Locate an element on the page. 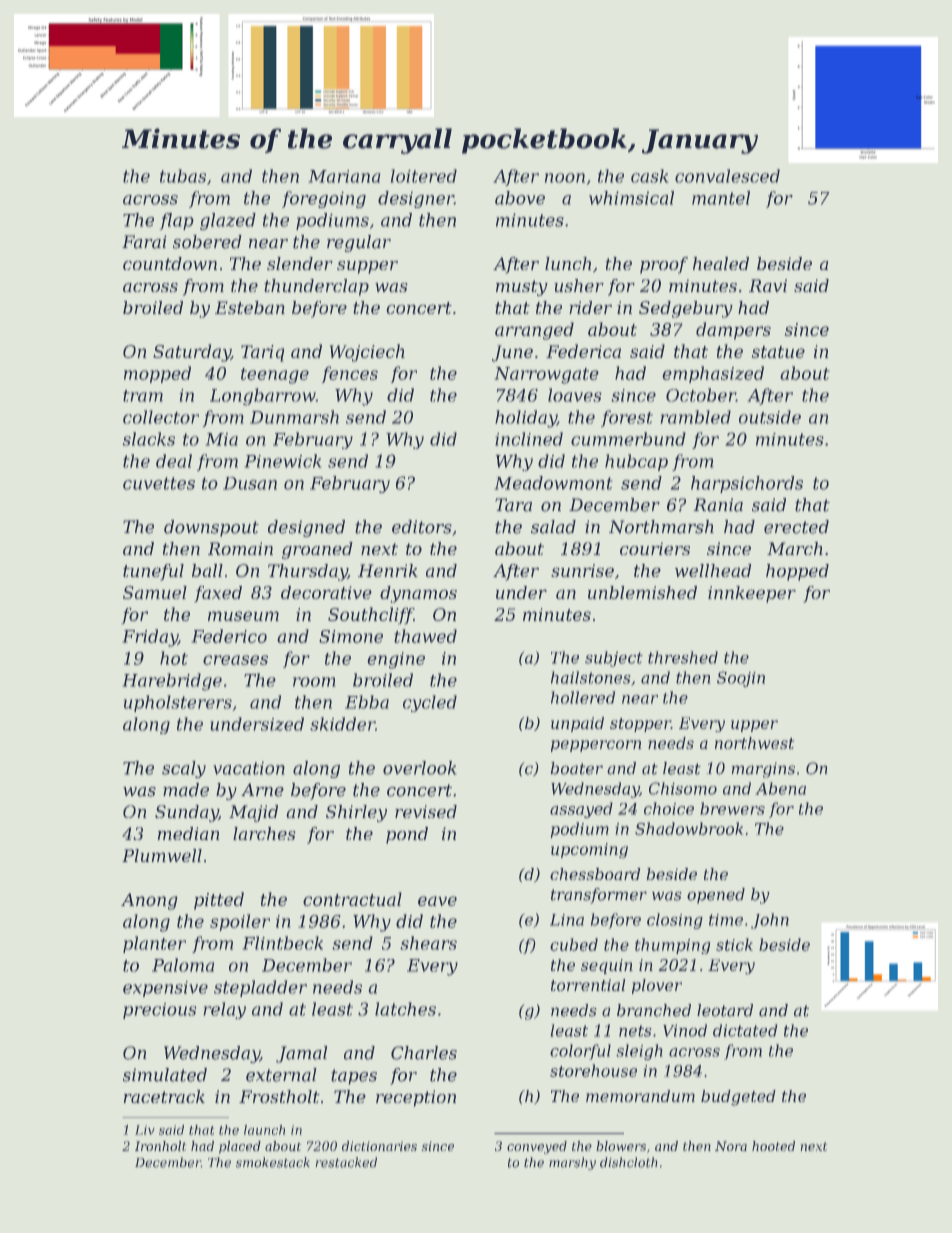 This page has width=952, height=1233. Nora is located at coordinates (731, 1146).
